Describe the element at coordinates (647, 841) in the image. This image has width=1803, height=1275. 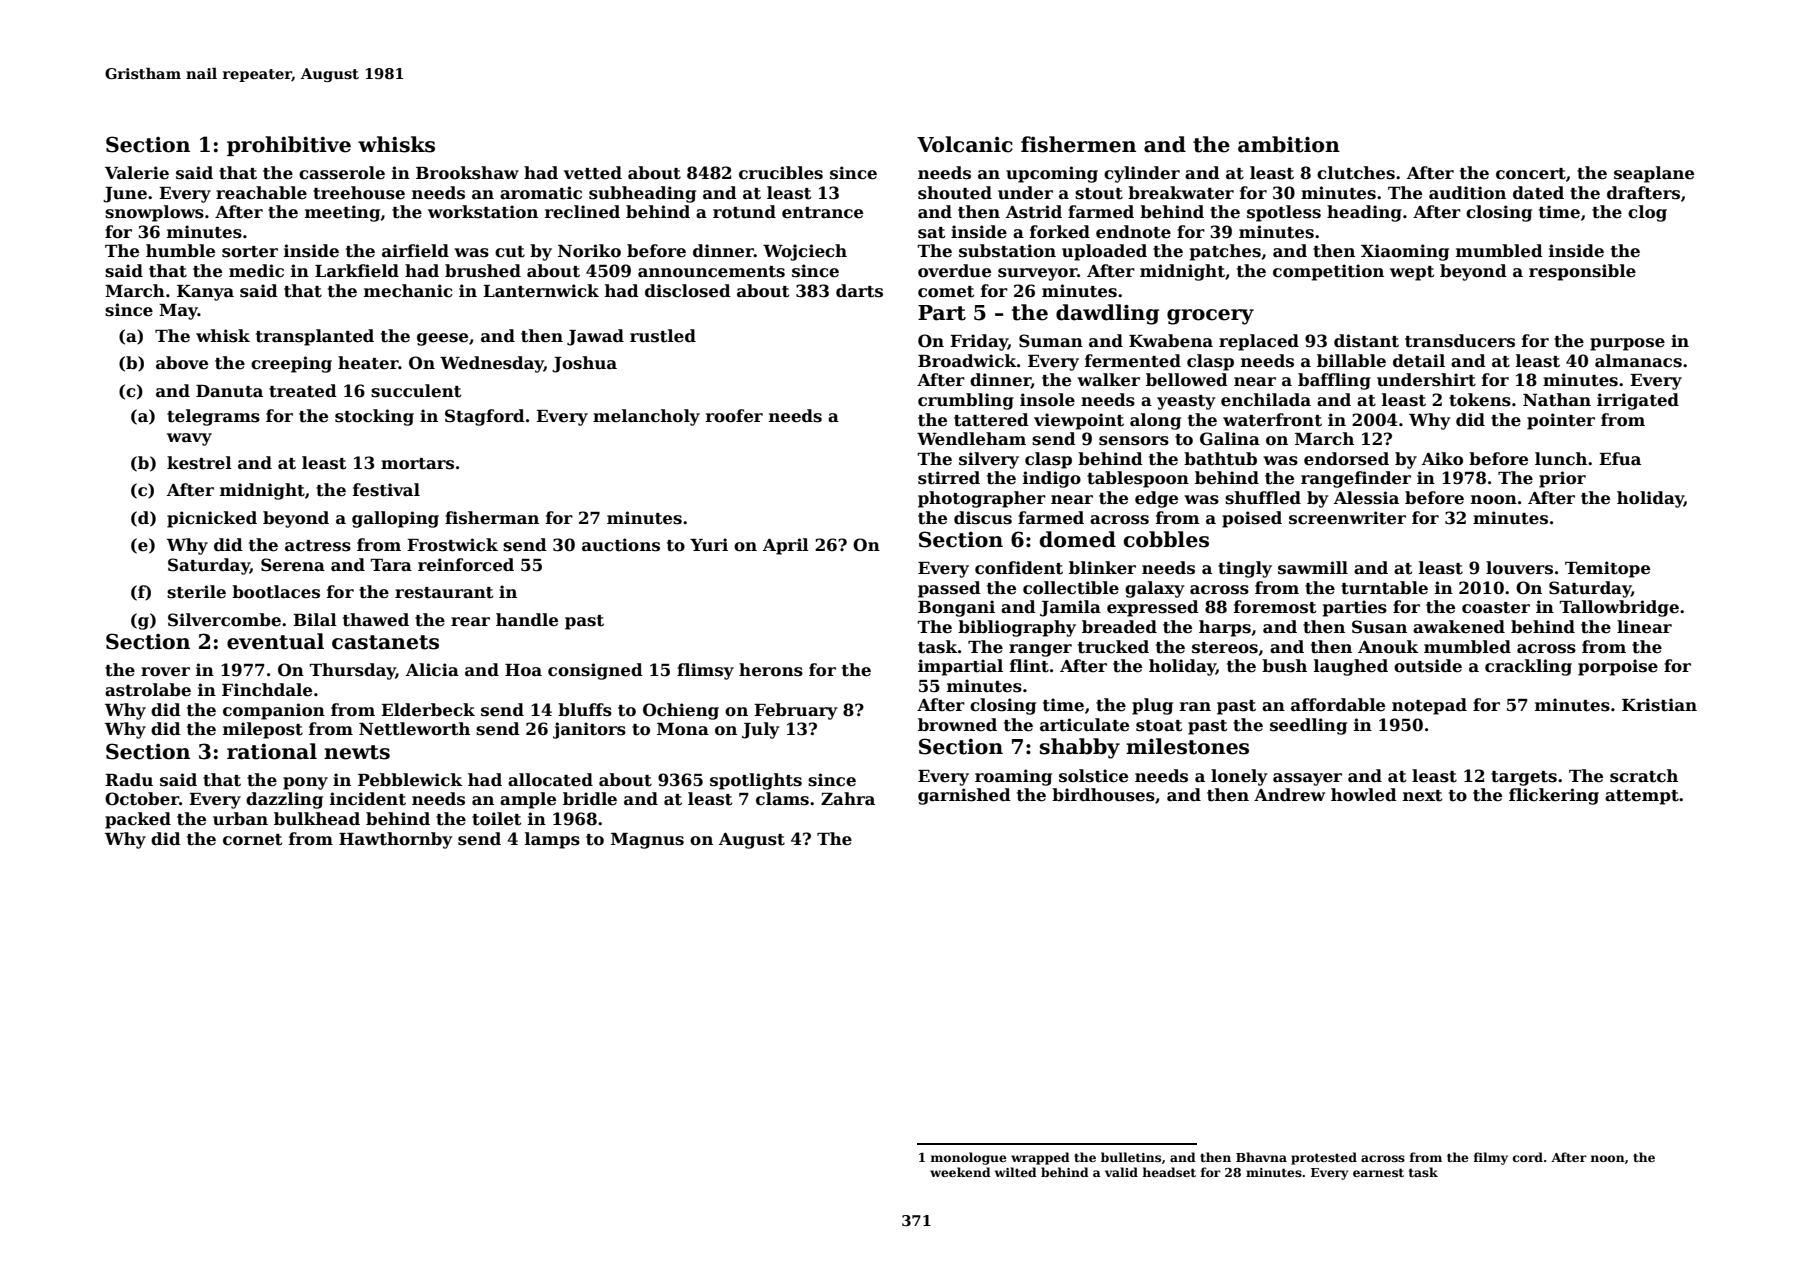
I see `Magnus` at that location.
